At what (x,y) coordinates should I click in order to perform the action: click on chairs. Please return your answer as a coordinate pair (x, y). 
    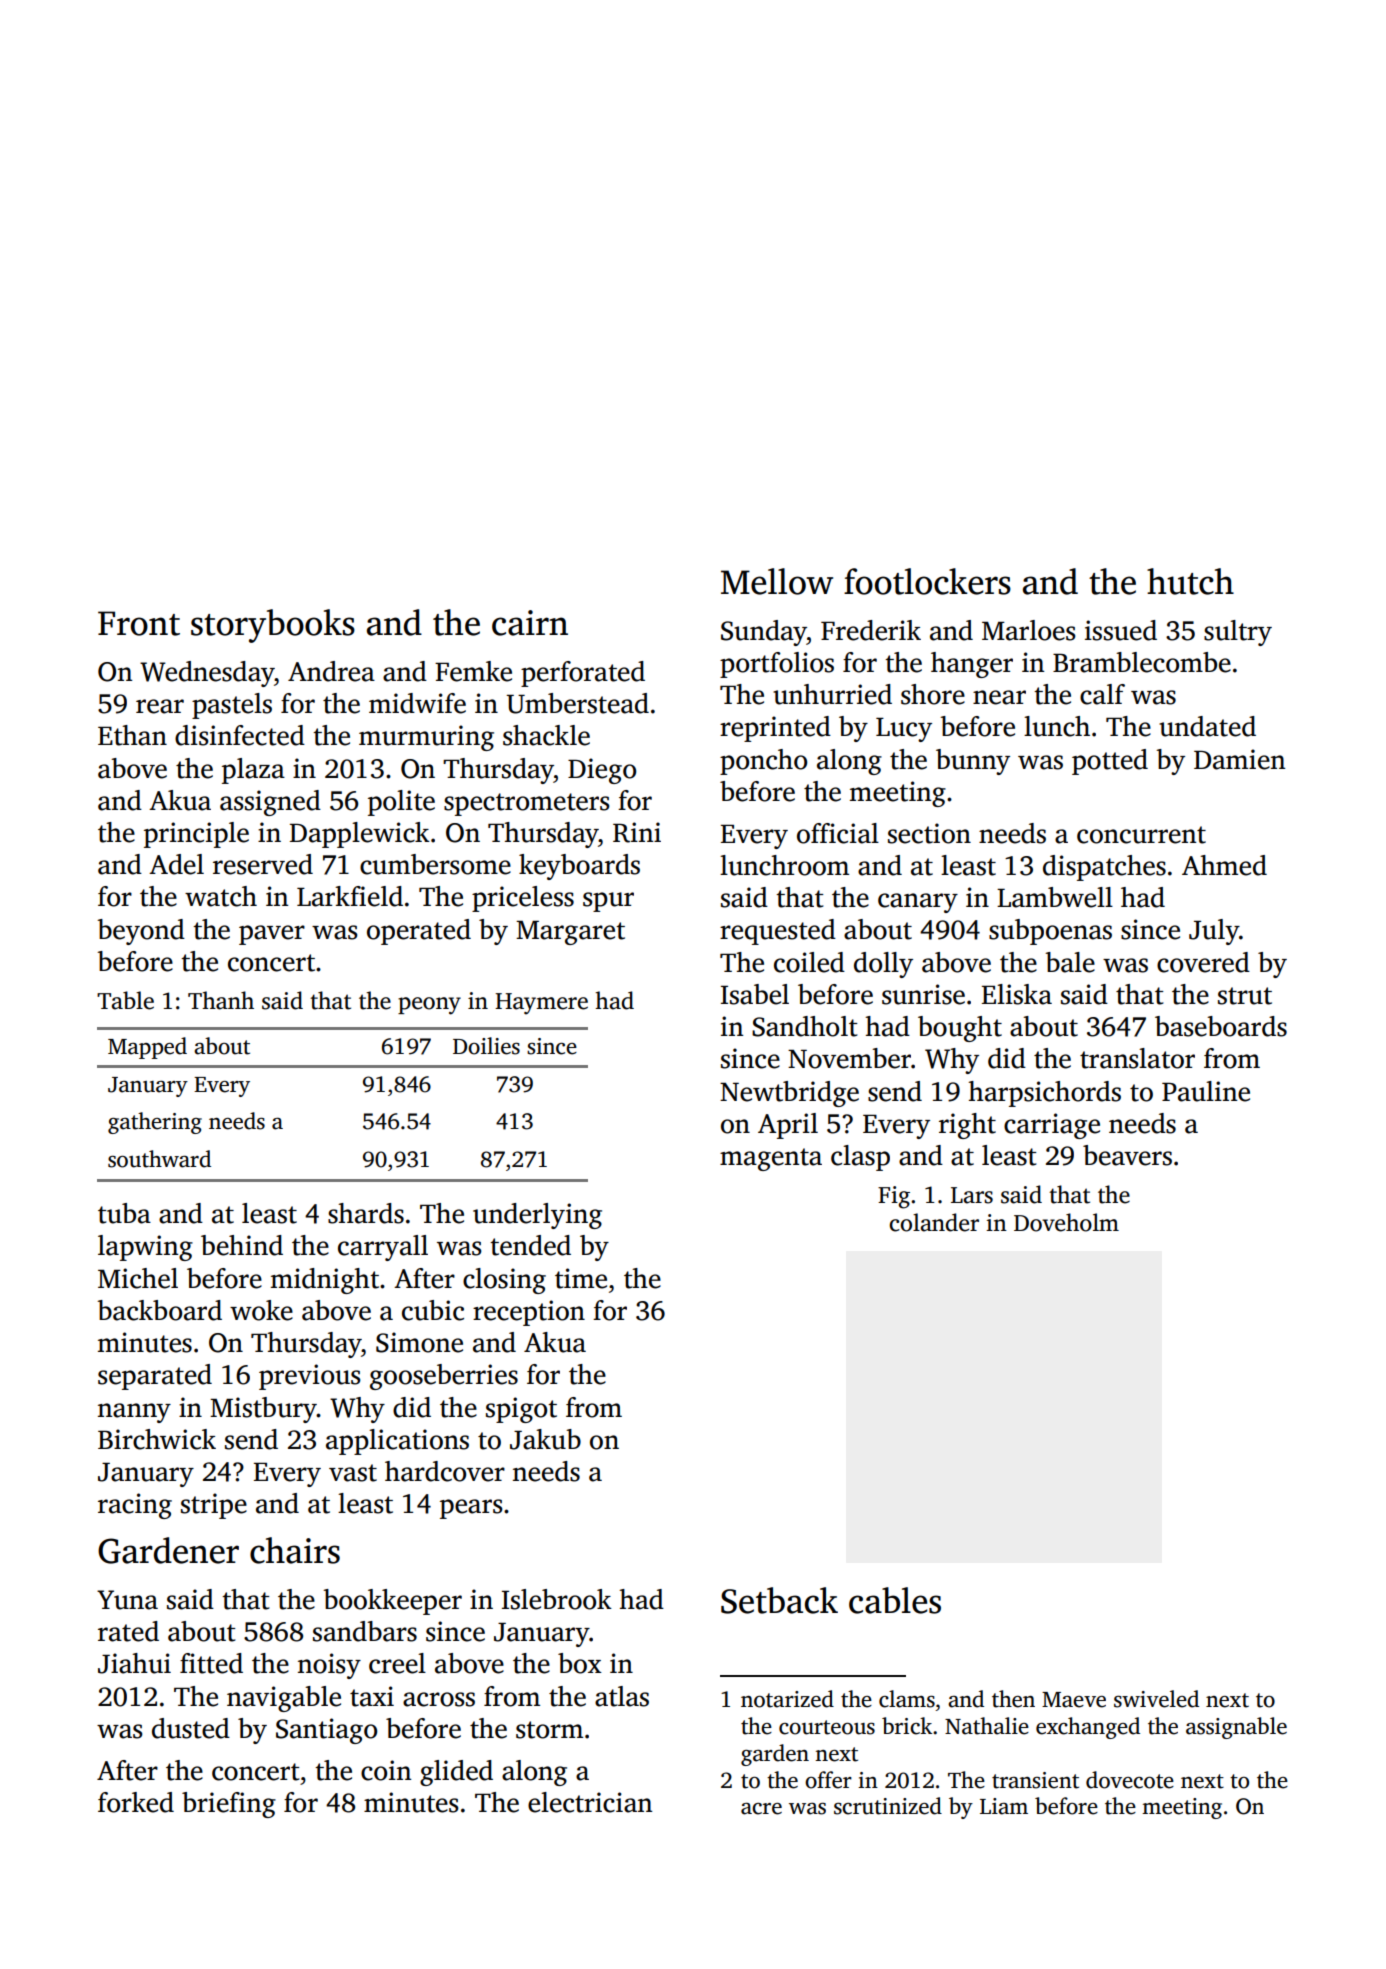
    Looking at the image, I should click on (295, 1550).
